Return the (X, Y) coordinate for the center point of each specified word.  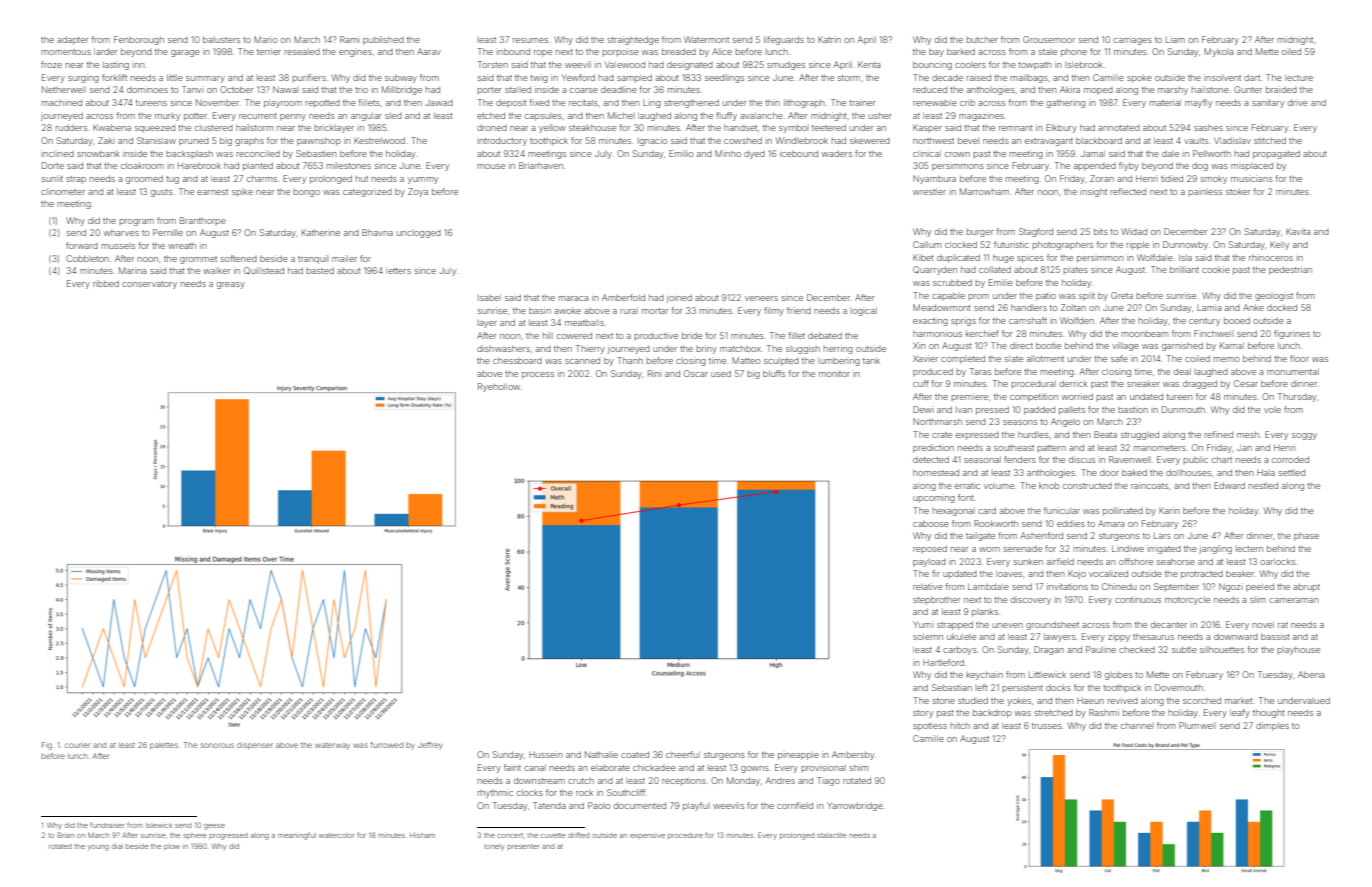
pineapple (798, 755)
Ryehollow (499, 387)
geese (214, 827)
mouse (491, 166)
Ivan (964, 410)
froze (51, 64)
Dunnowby (1185, 245)
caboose (931, 523)
